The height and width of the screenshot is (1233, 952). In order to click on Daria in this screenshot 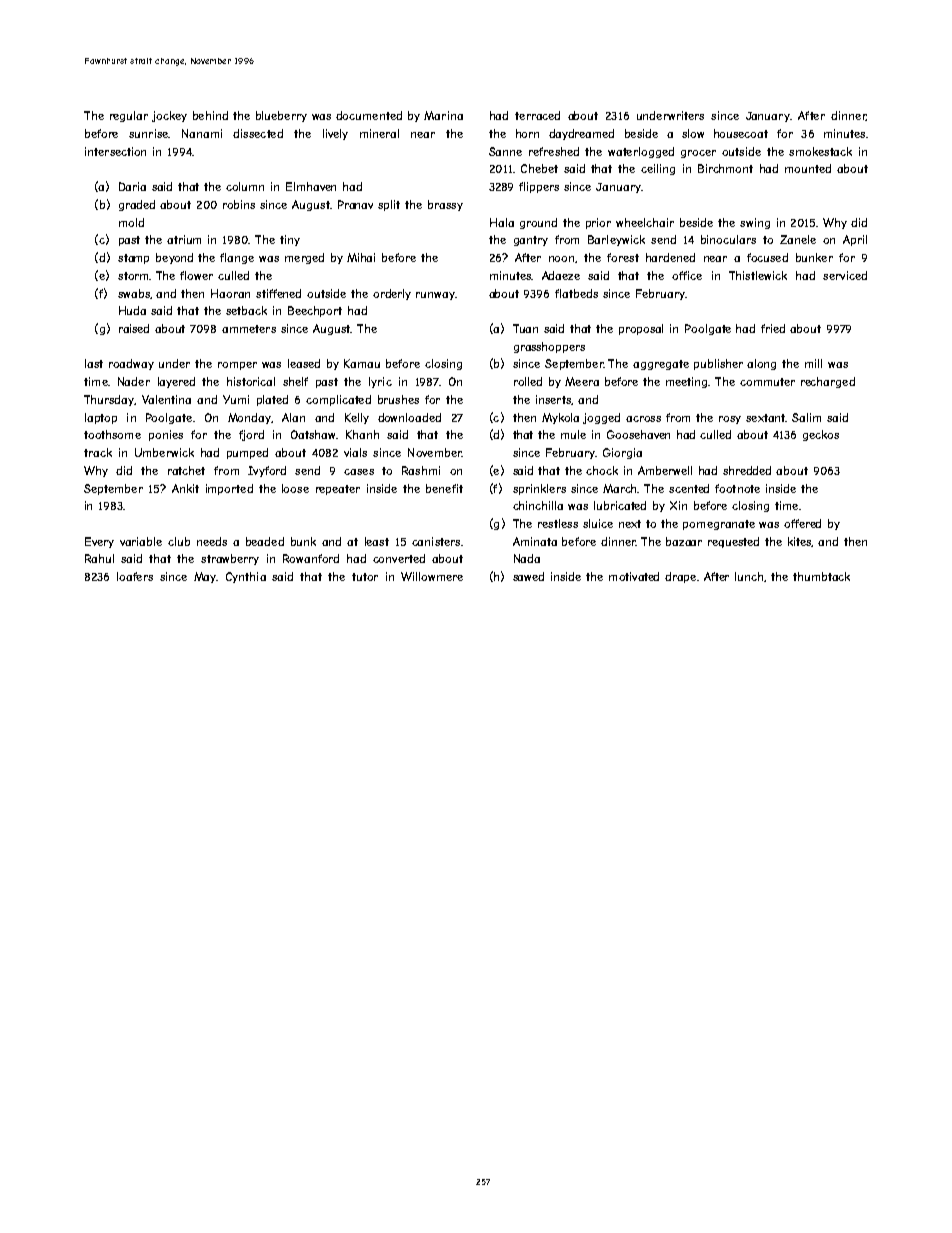, I will do `click(132, 186)`.
